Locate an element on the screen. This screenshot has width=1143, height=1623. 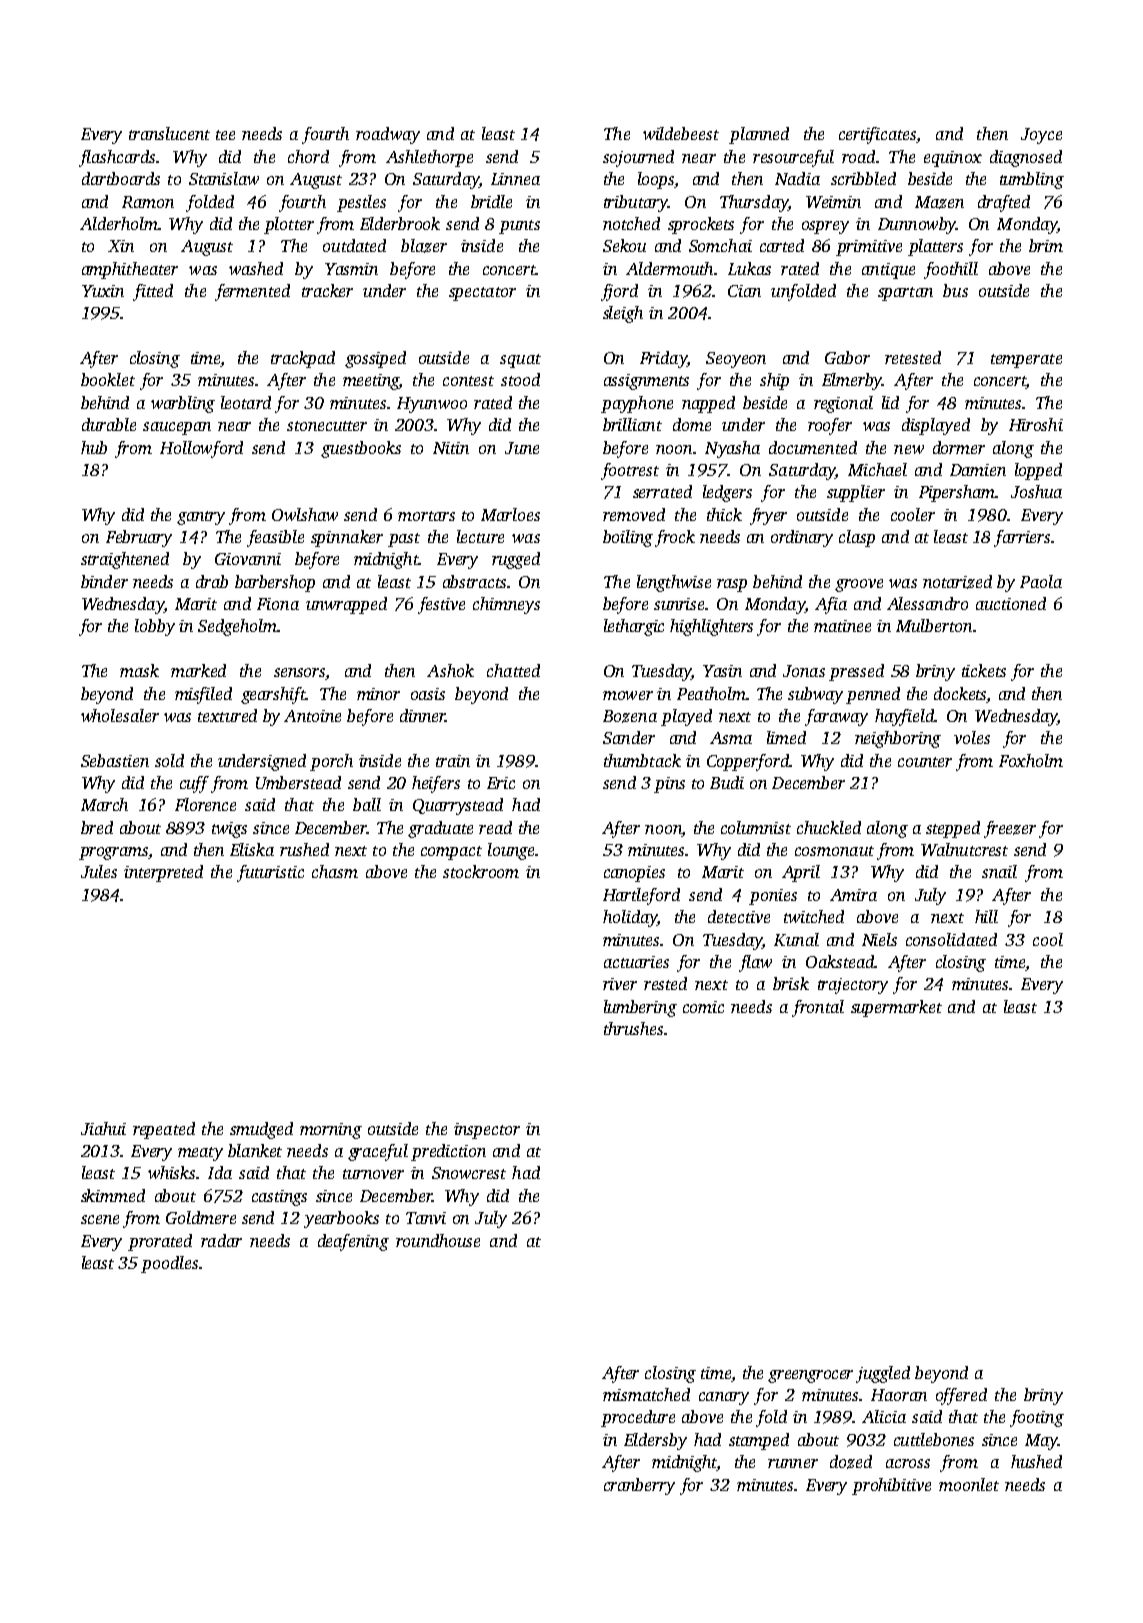
mismatched is located at coordinates (646, 1394).
